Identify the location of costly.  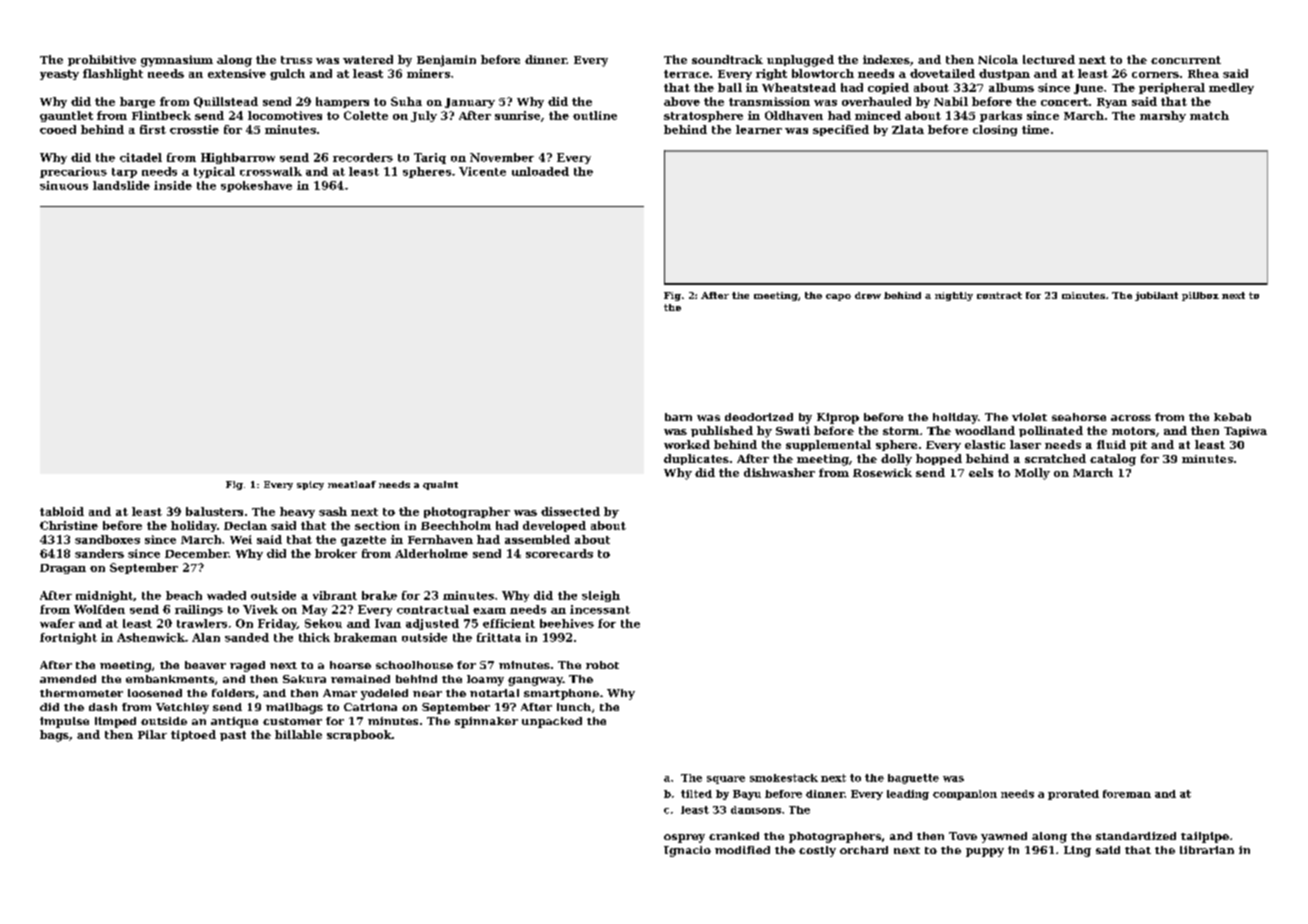
(817, 851).
